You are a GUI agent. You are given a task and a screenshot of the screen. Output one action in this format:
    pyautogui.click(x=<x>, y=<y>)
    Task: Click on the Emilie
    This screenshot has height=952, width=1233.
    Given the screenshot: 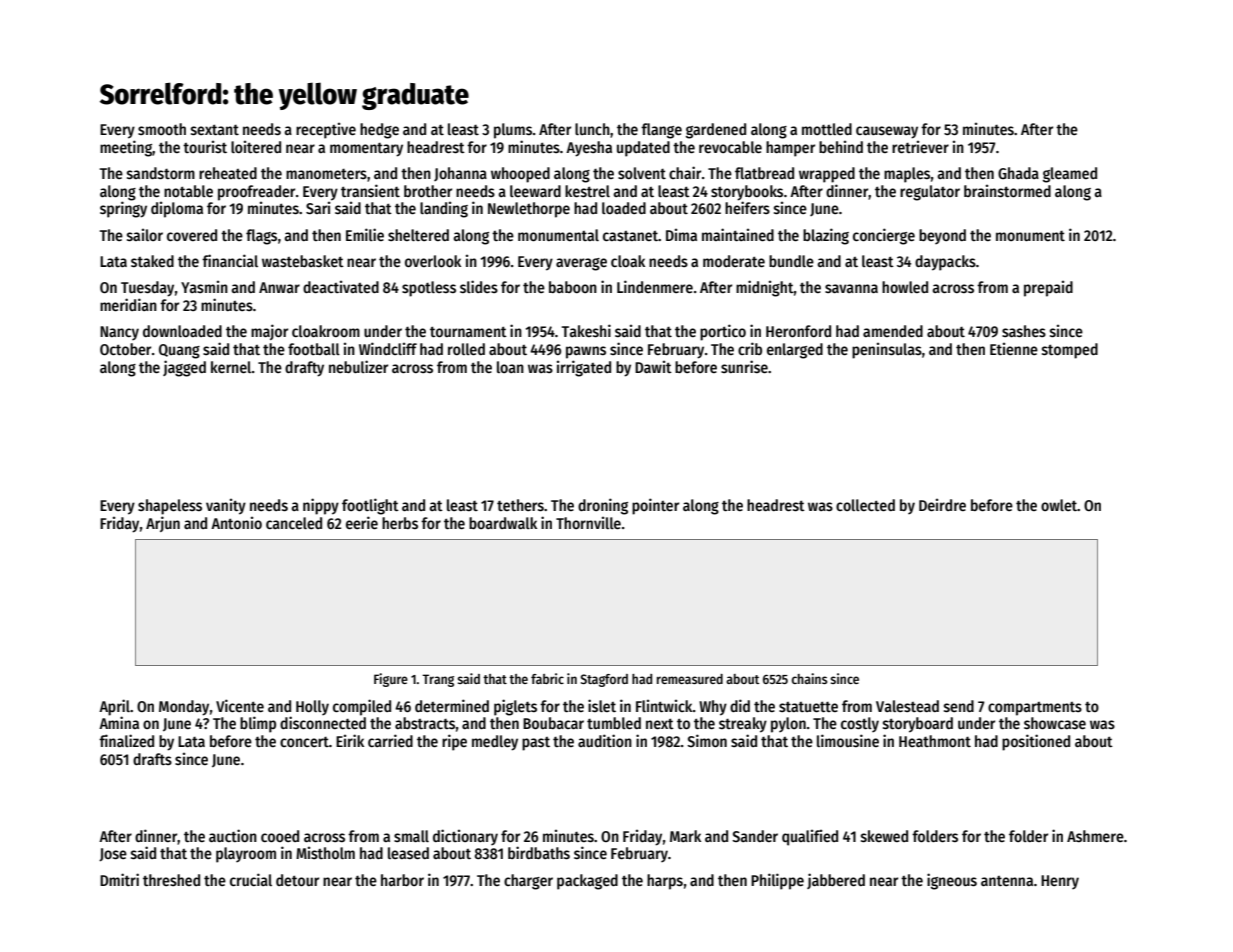 What is the action you would take?
    pyautogui.click(x=365, y=234)
